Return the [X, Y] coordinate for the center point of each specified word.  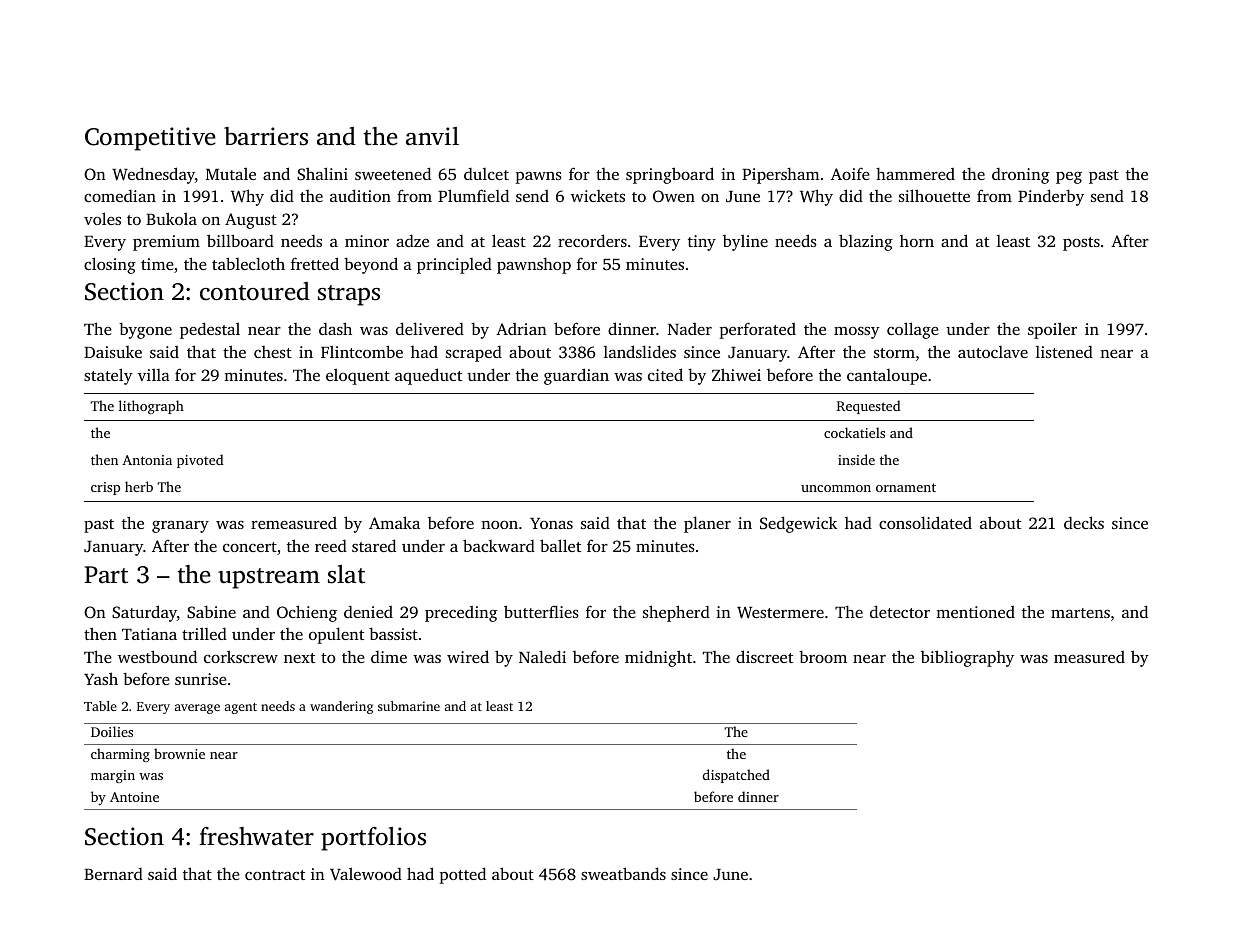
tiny [702, 243]
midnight [658, 658]
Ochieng [307, 613]
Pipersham [780, 175]
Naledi [542, 656]
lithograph [151, 407]
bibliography [967, 658]
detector [900, 611]
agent [241, 708]
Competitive [150, 139]
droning [1020, 176]
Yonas [551, 523]
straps [349, 295]
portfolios [373, 839]
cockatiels [854, 432]
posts [1081, 244]
